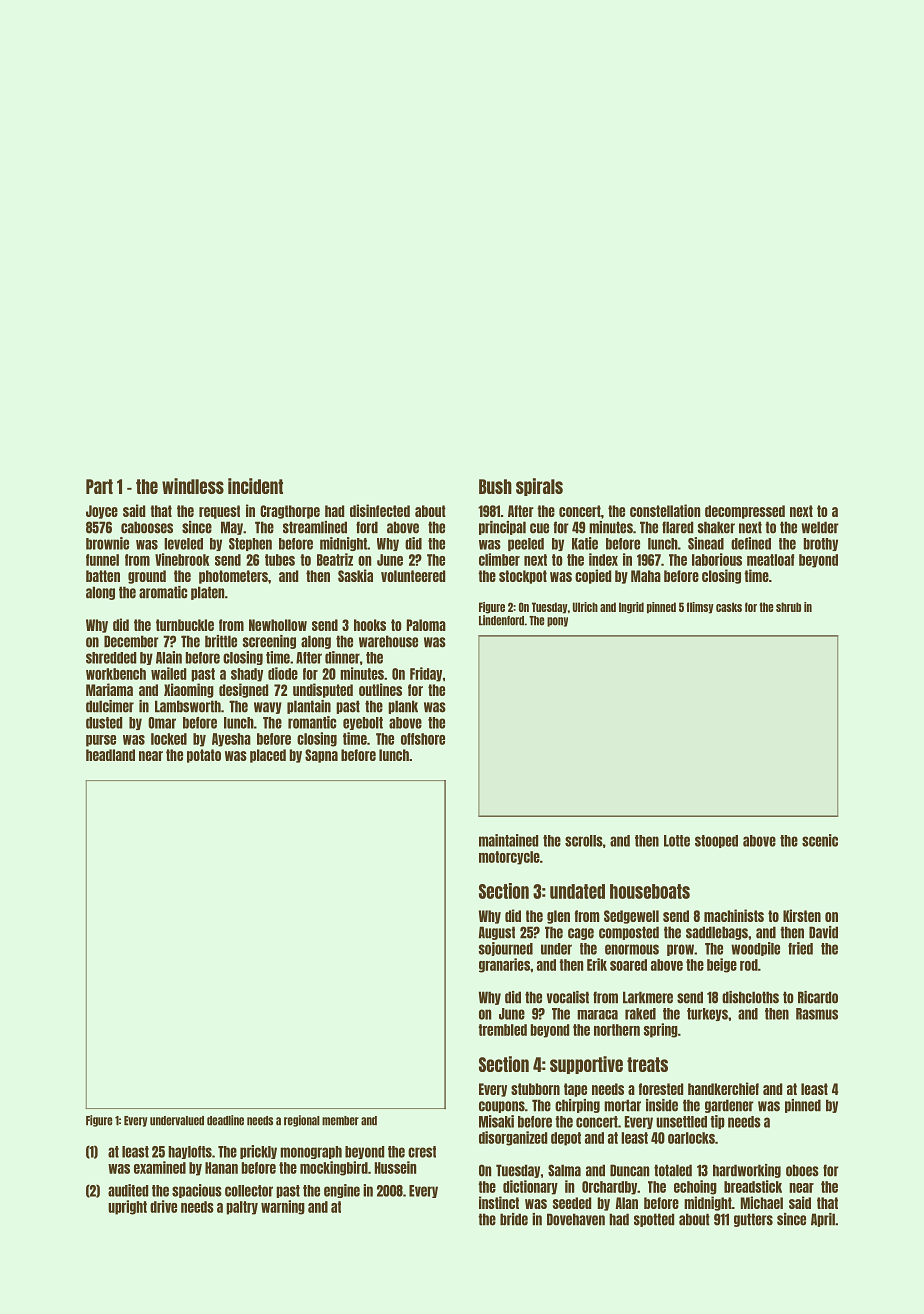  Describe the element at coordinates (268, 756) in the image. I see `placed` at that location.
